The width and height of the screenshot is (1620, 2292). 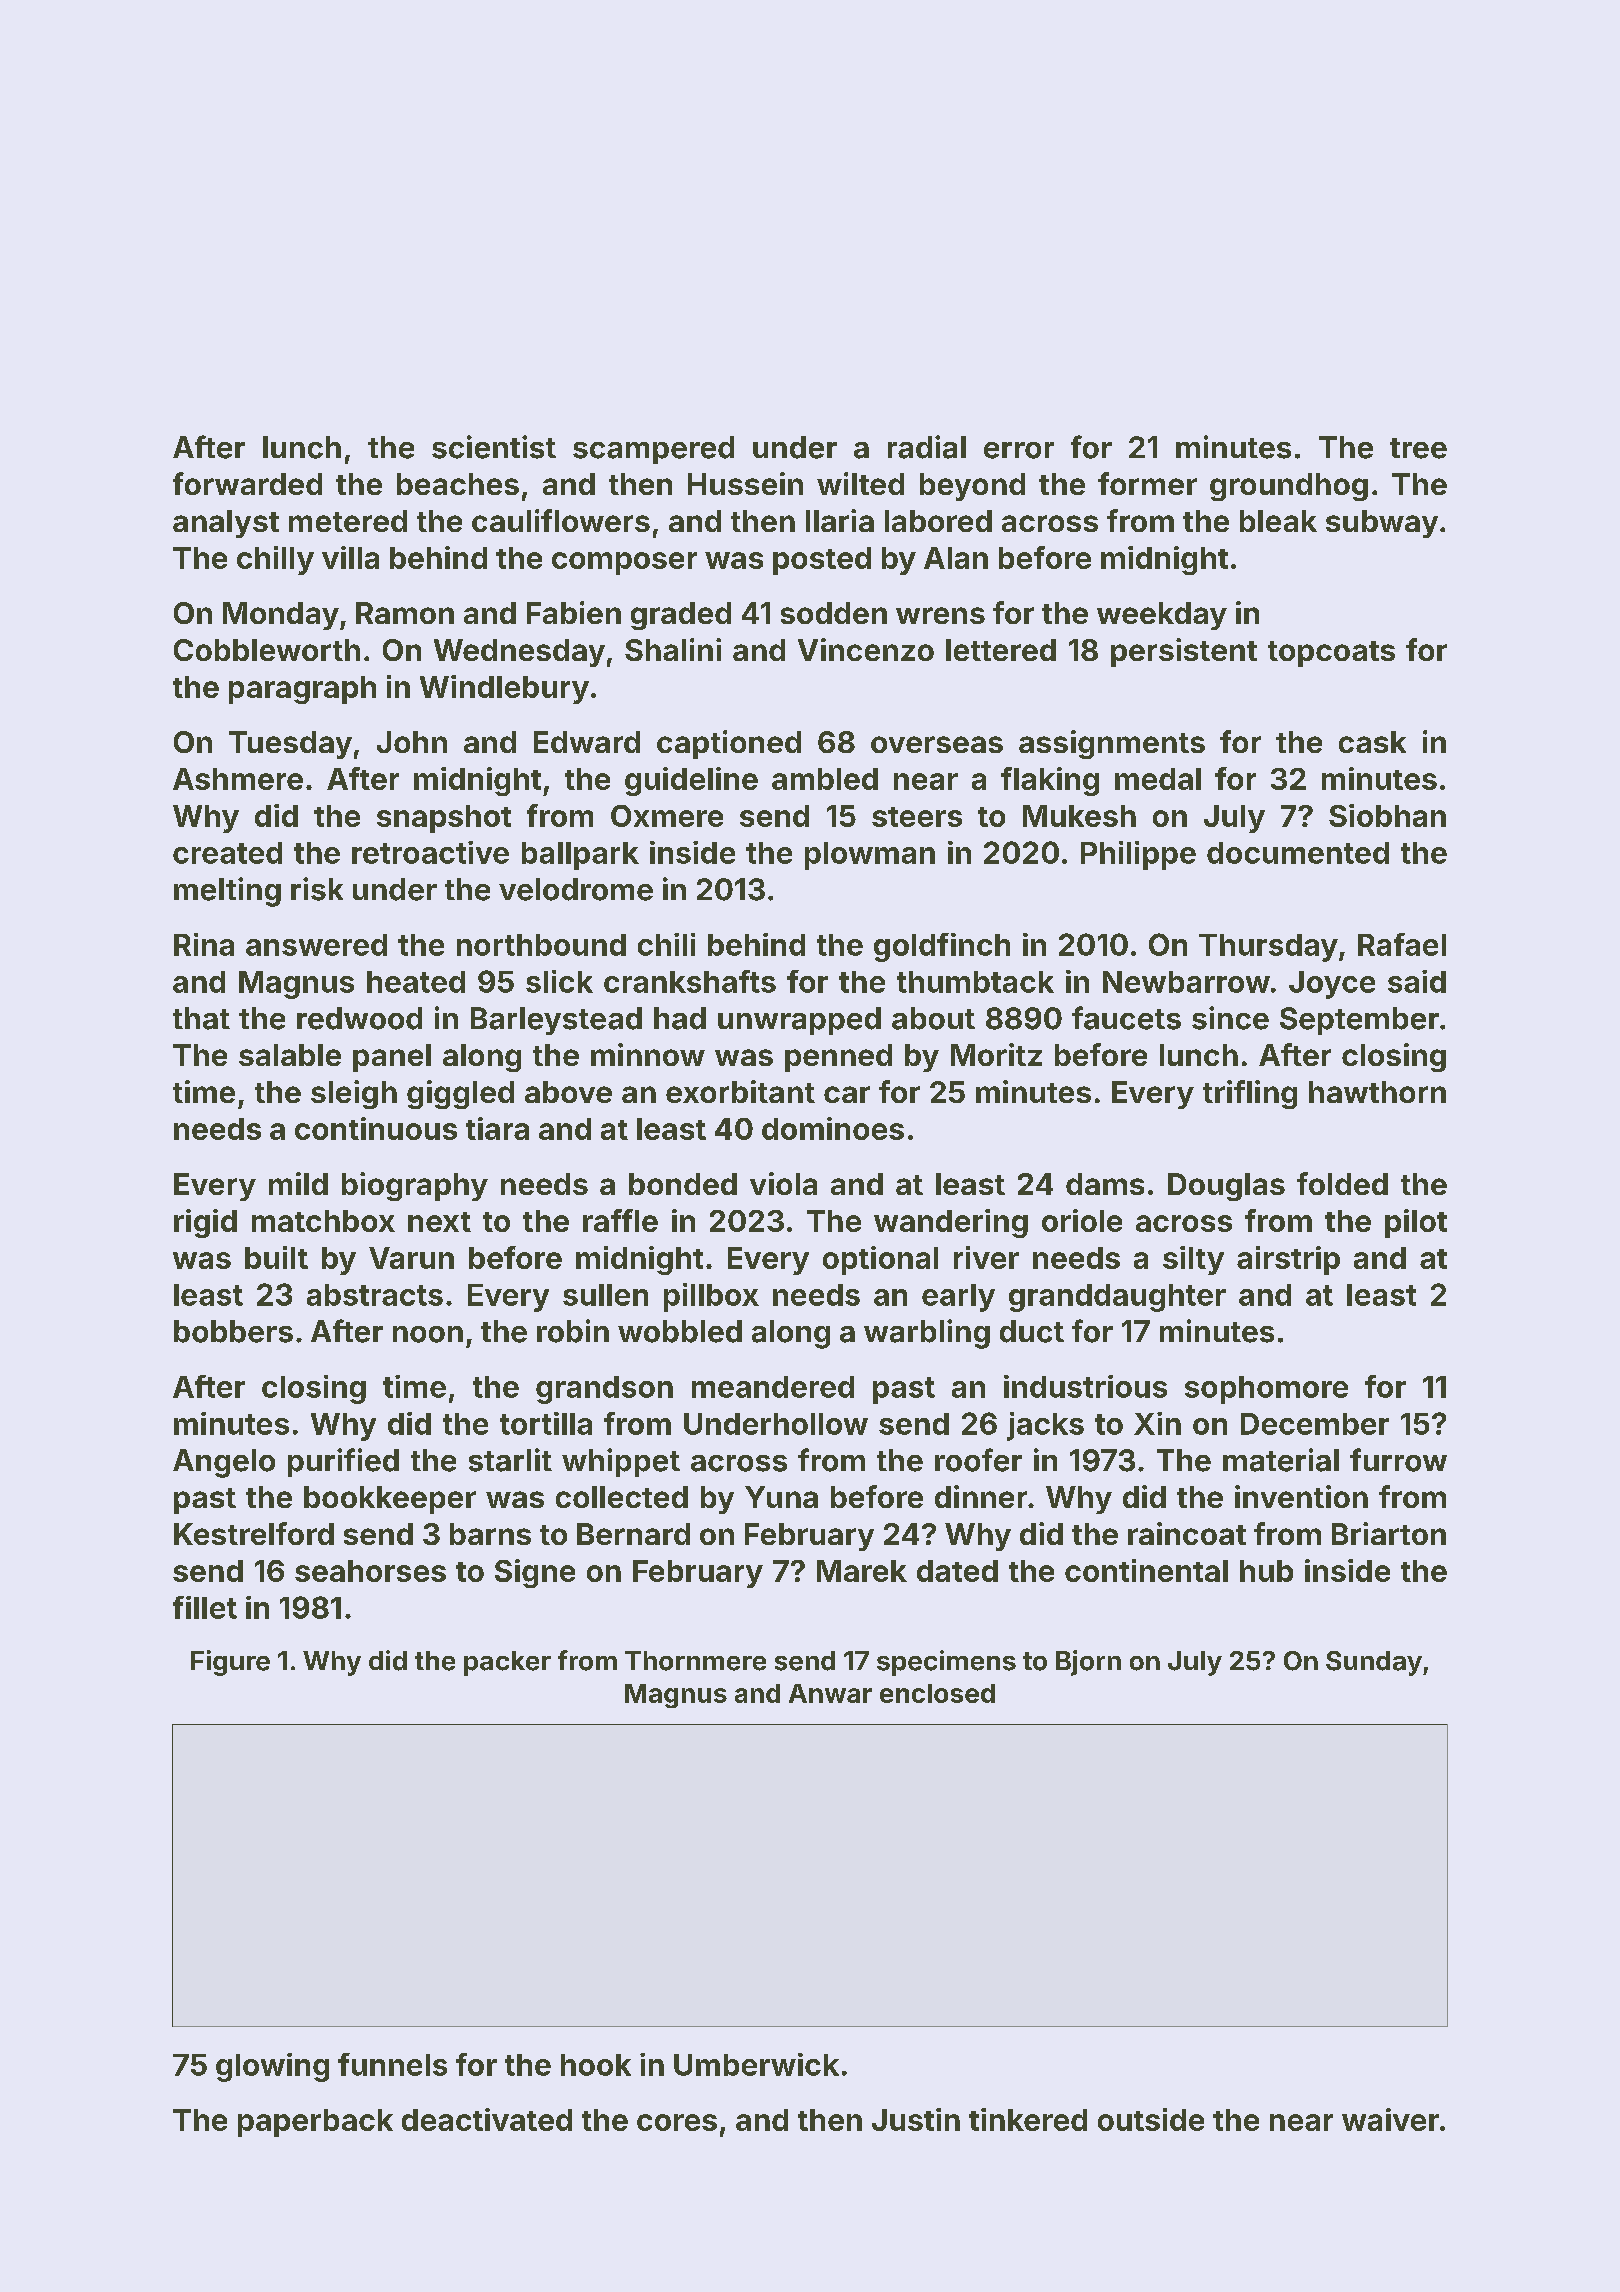 What do you see at coordinates (1418, 448) in the screenshot?
I see `tree` at bounding box center [1418, 448].
